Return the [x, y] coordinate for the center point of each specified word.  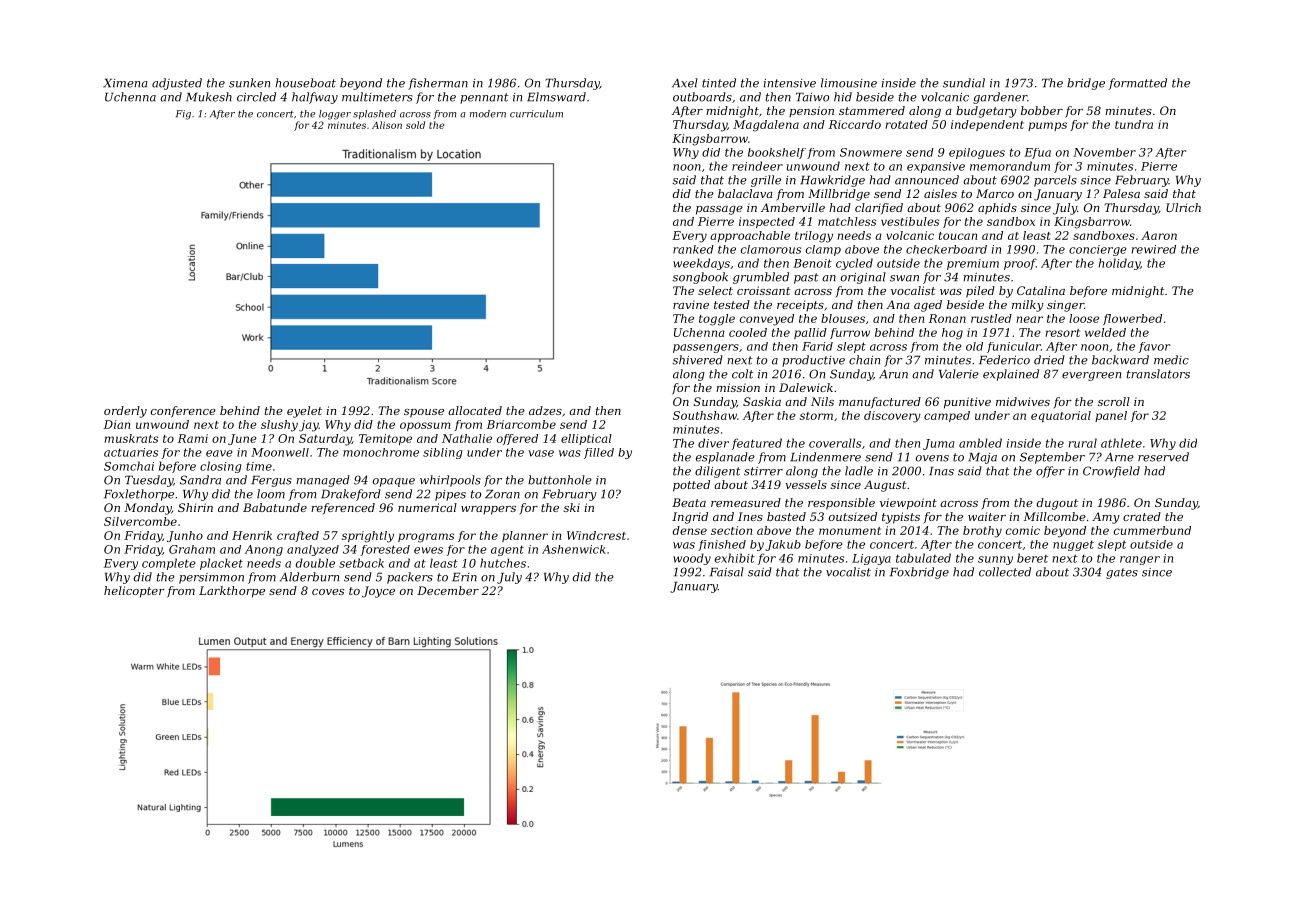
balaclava [745, 193]
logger [335, 115]
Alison [387, 125]
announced [927, 180]
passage [719, 210]
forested [385, 550]
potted [691, 486]
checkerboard [946, 249]
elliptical [586, 439]
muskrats [131, 438]
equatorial [1061, 416]
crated [1142, 516]
